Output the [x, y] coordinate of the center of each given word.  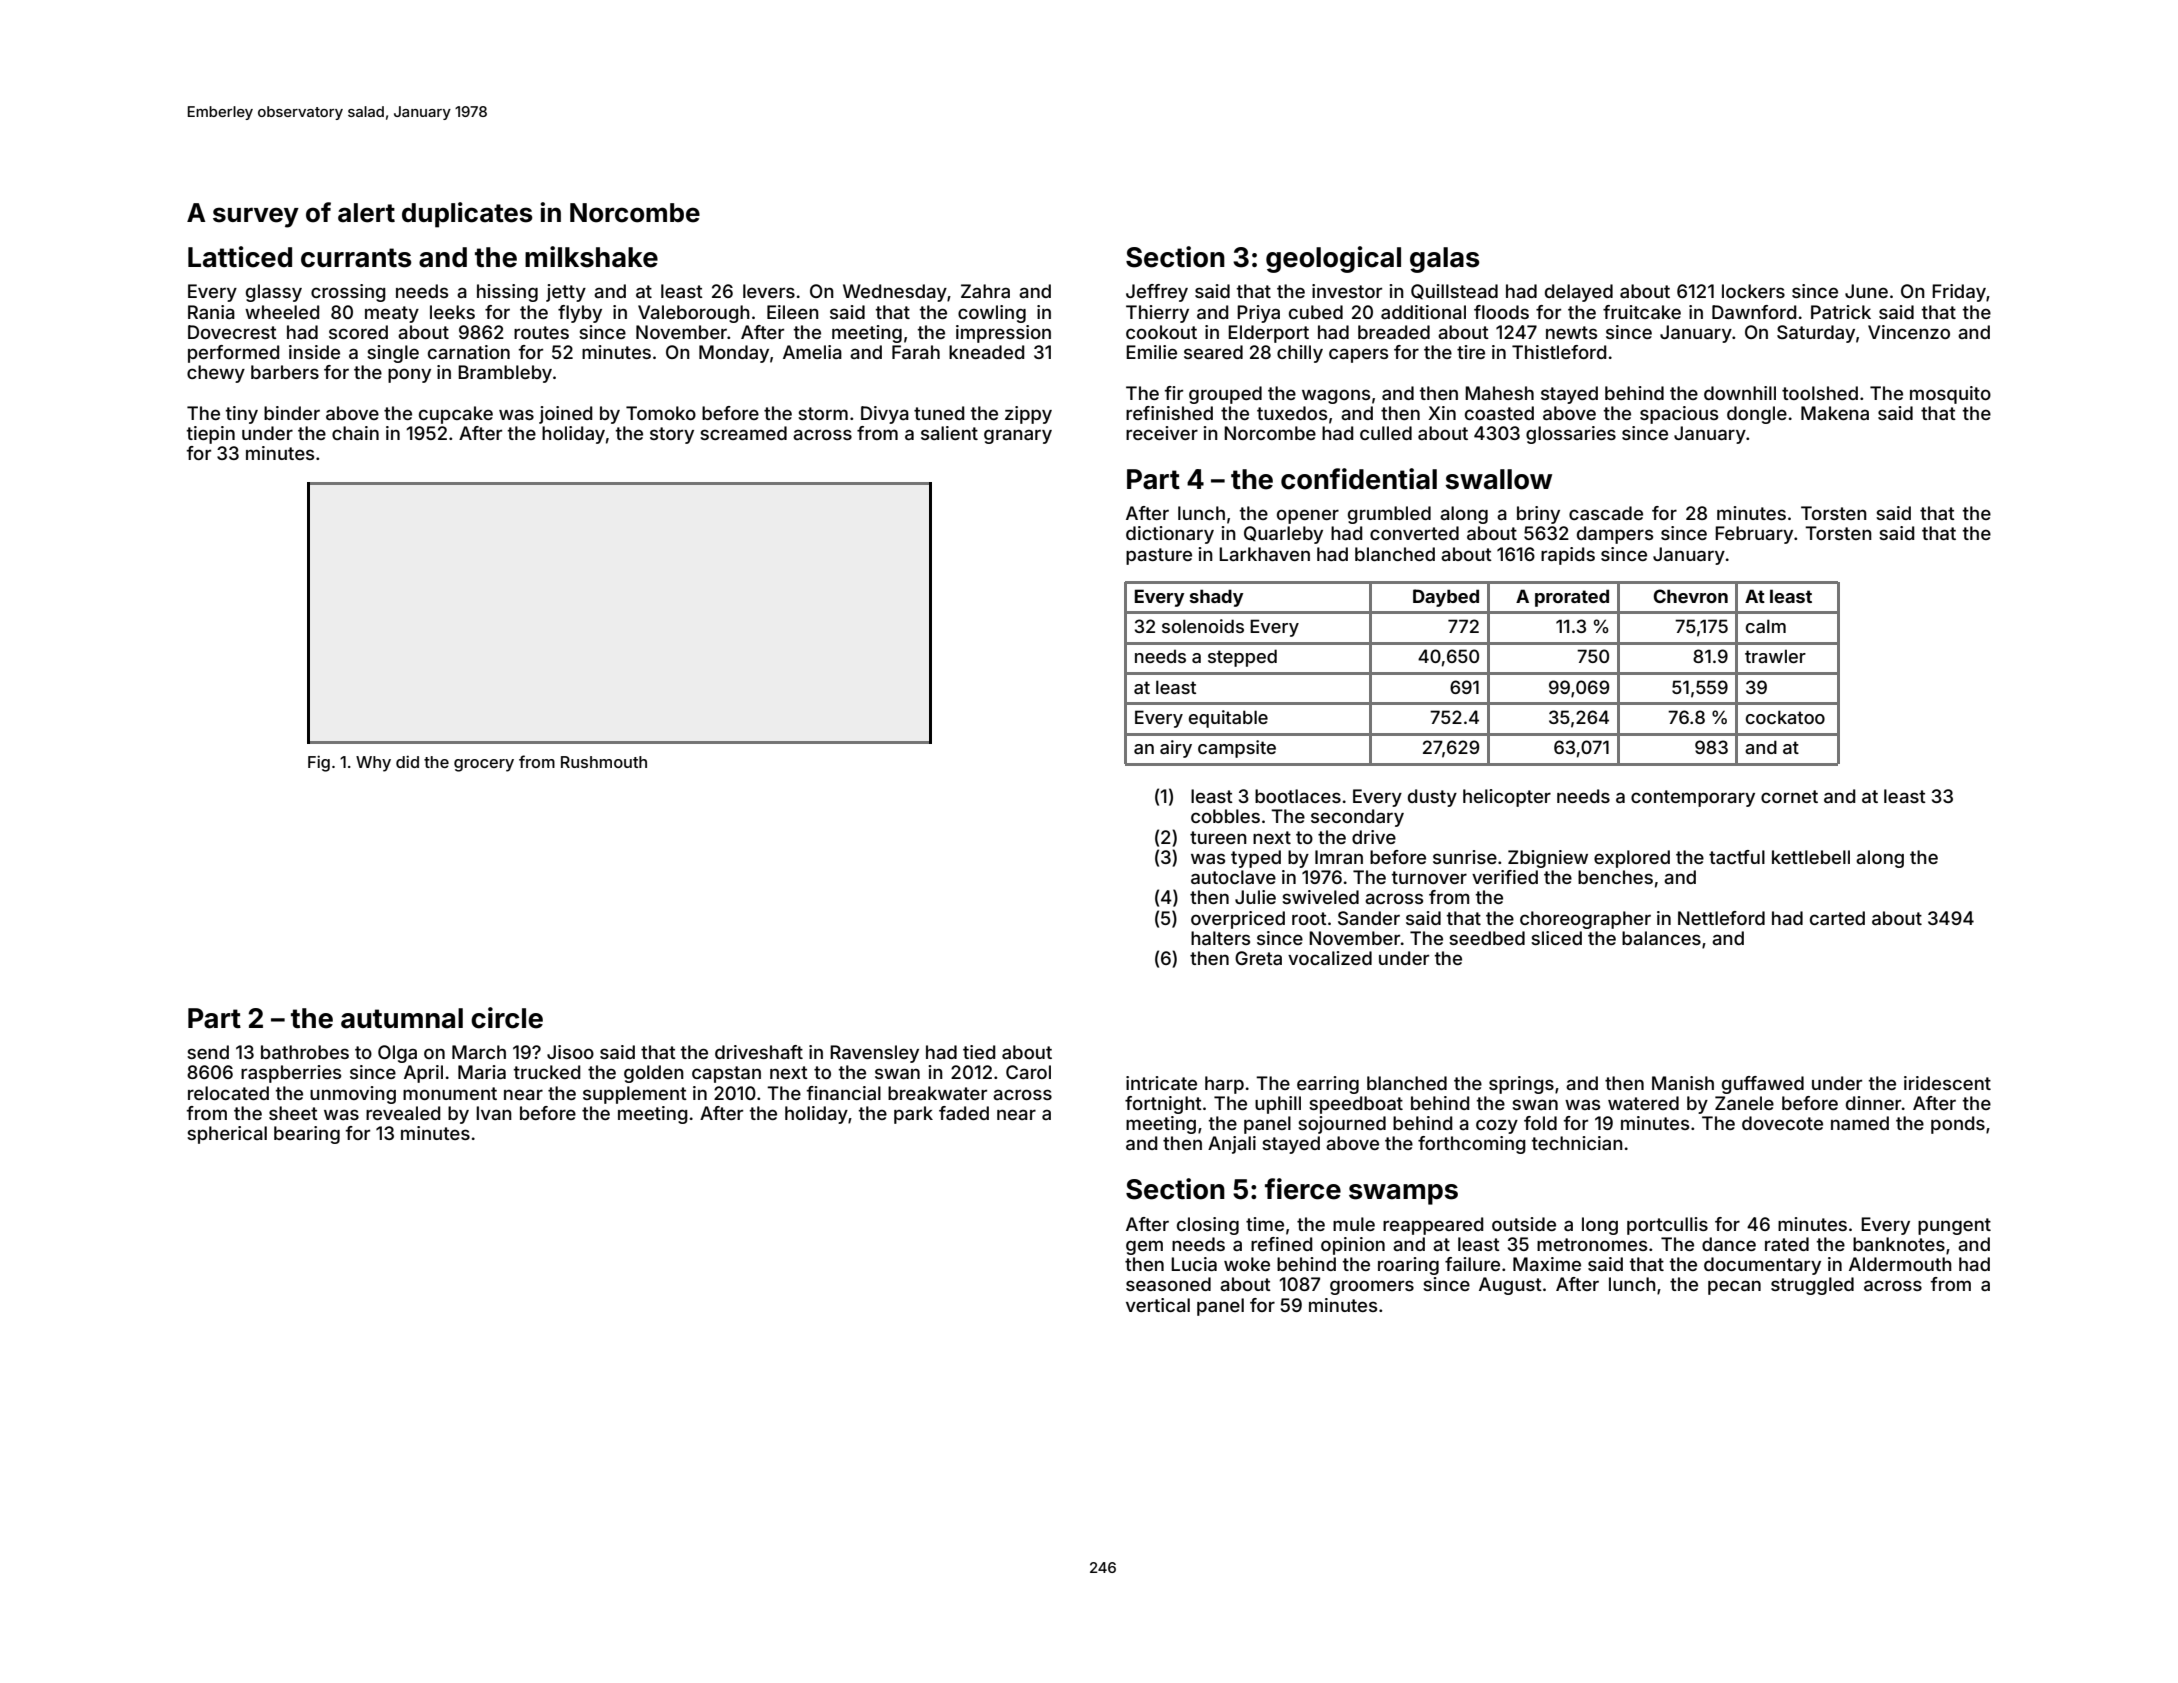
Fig [319, 763]
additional [1423, 312]
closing [1208, 1226]
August [1510, 1286]
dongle [1757, 415]
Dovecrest [232, 332]
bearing [307, 1135]
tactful [1737, 857]
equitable [1228, 719]
